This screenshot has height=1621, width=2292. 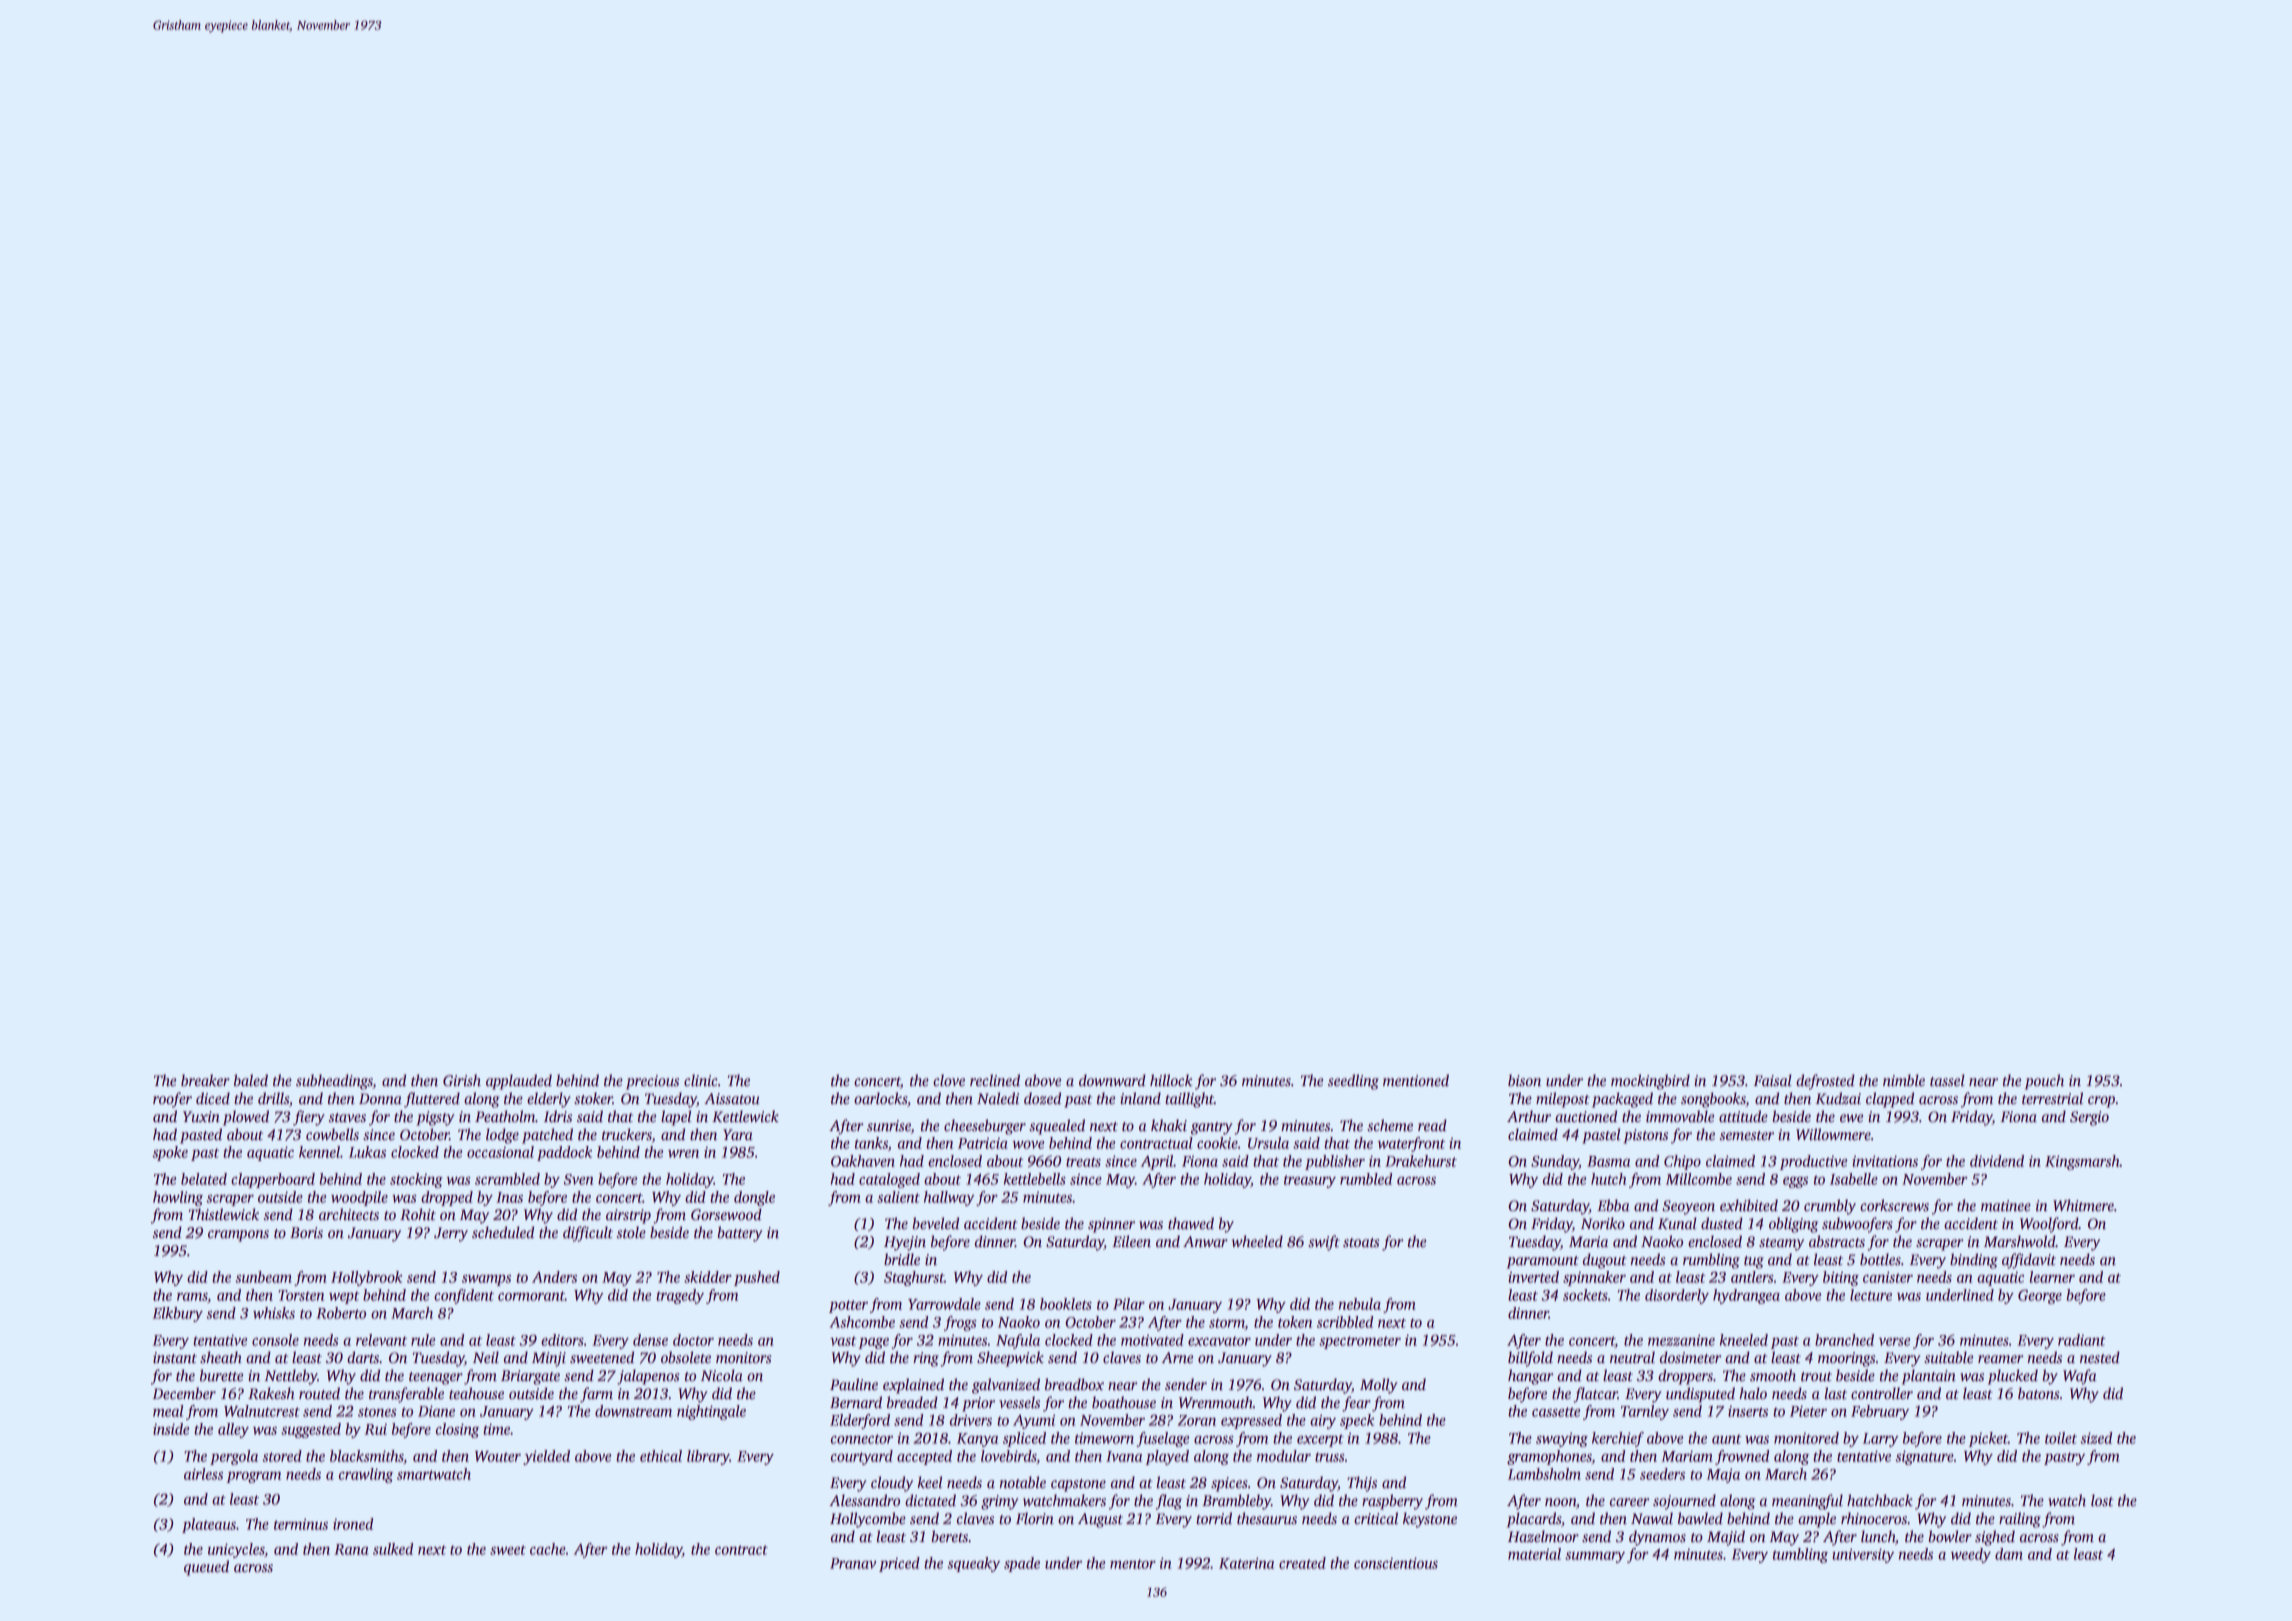 I want to click on swamps, so click(x=486, y=1280).
